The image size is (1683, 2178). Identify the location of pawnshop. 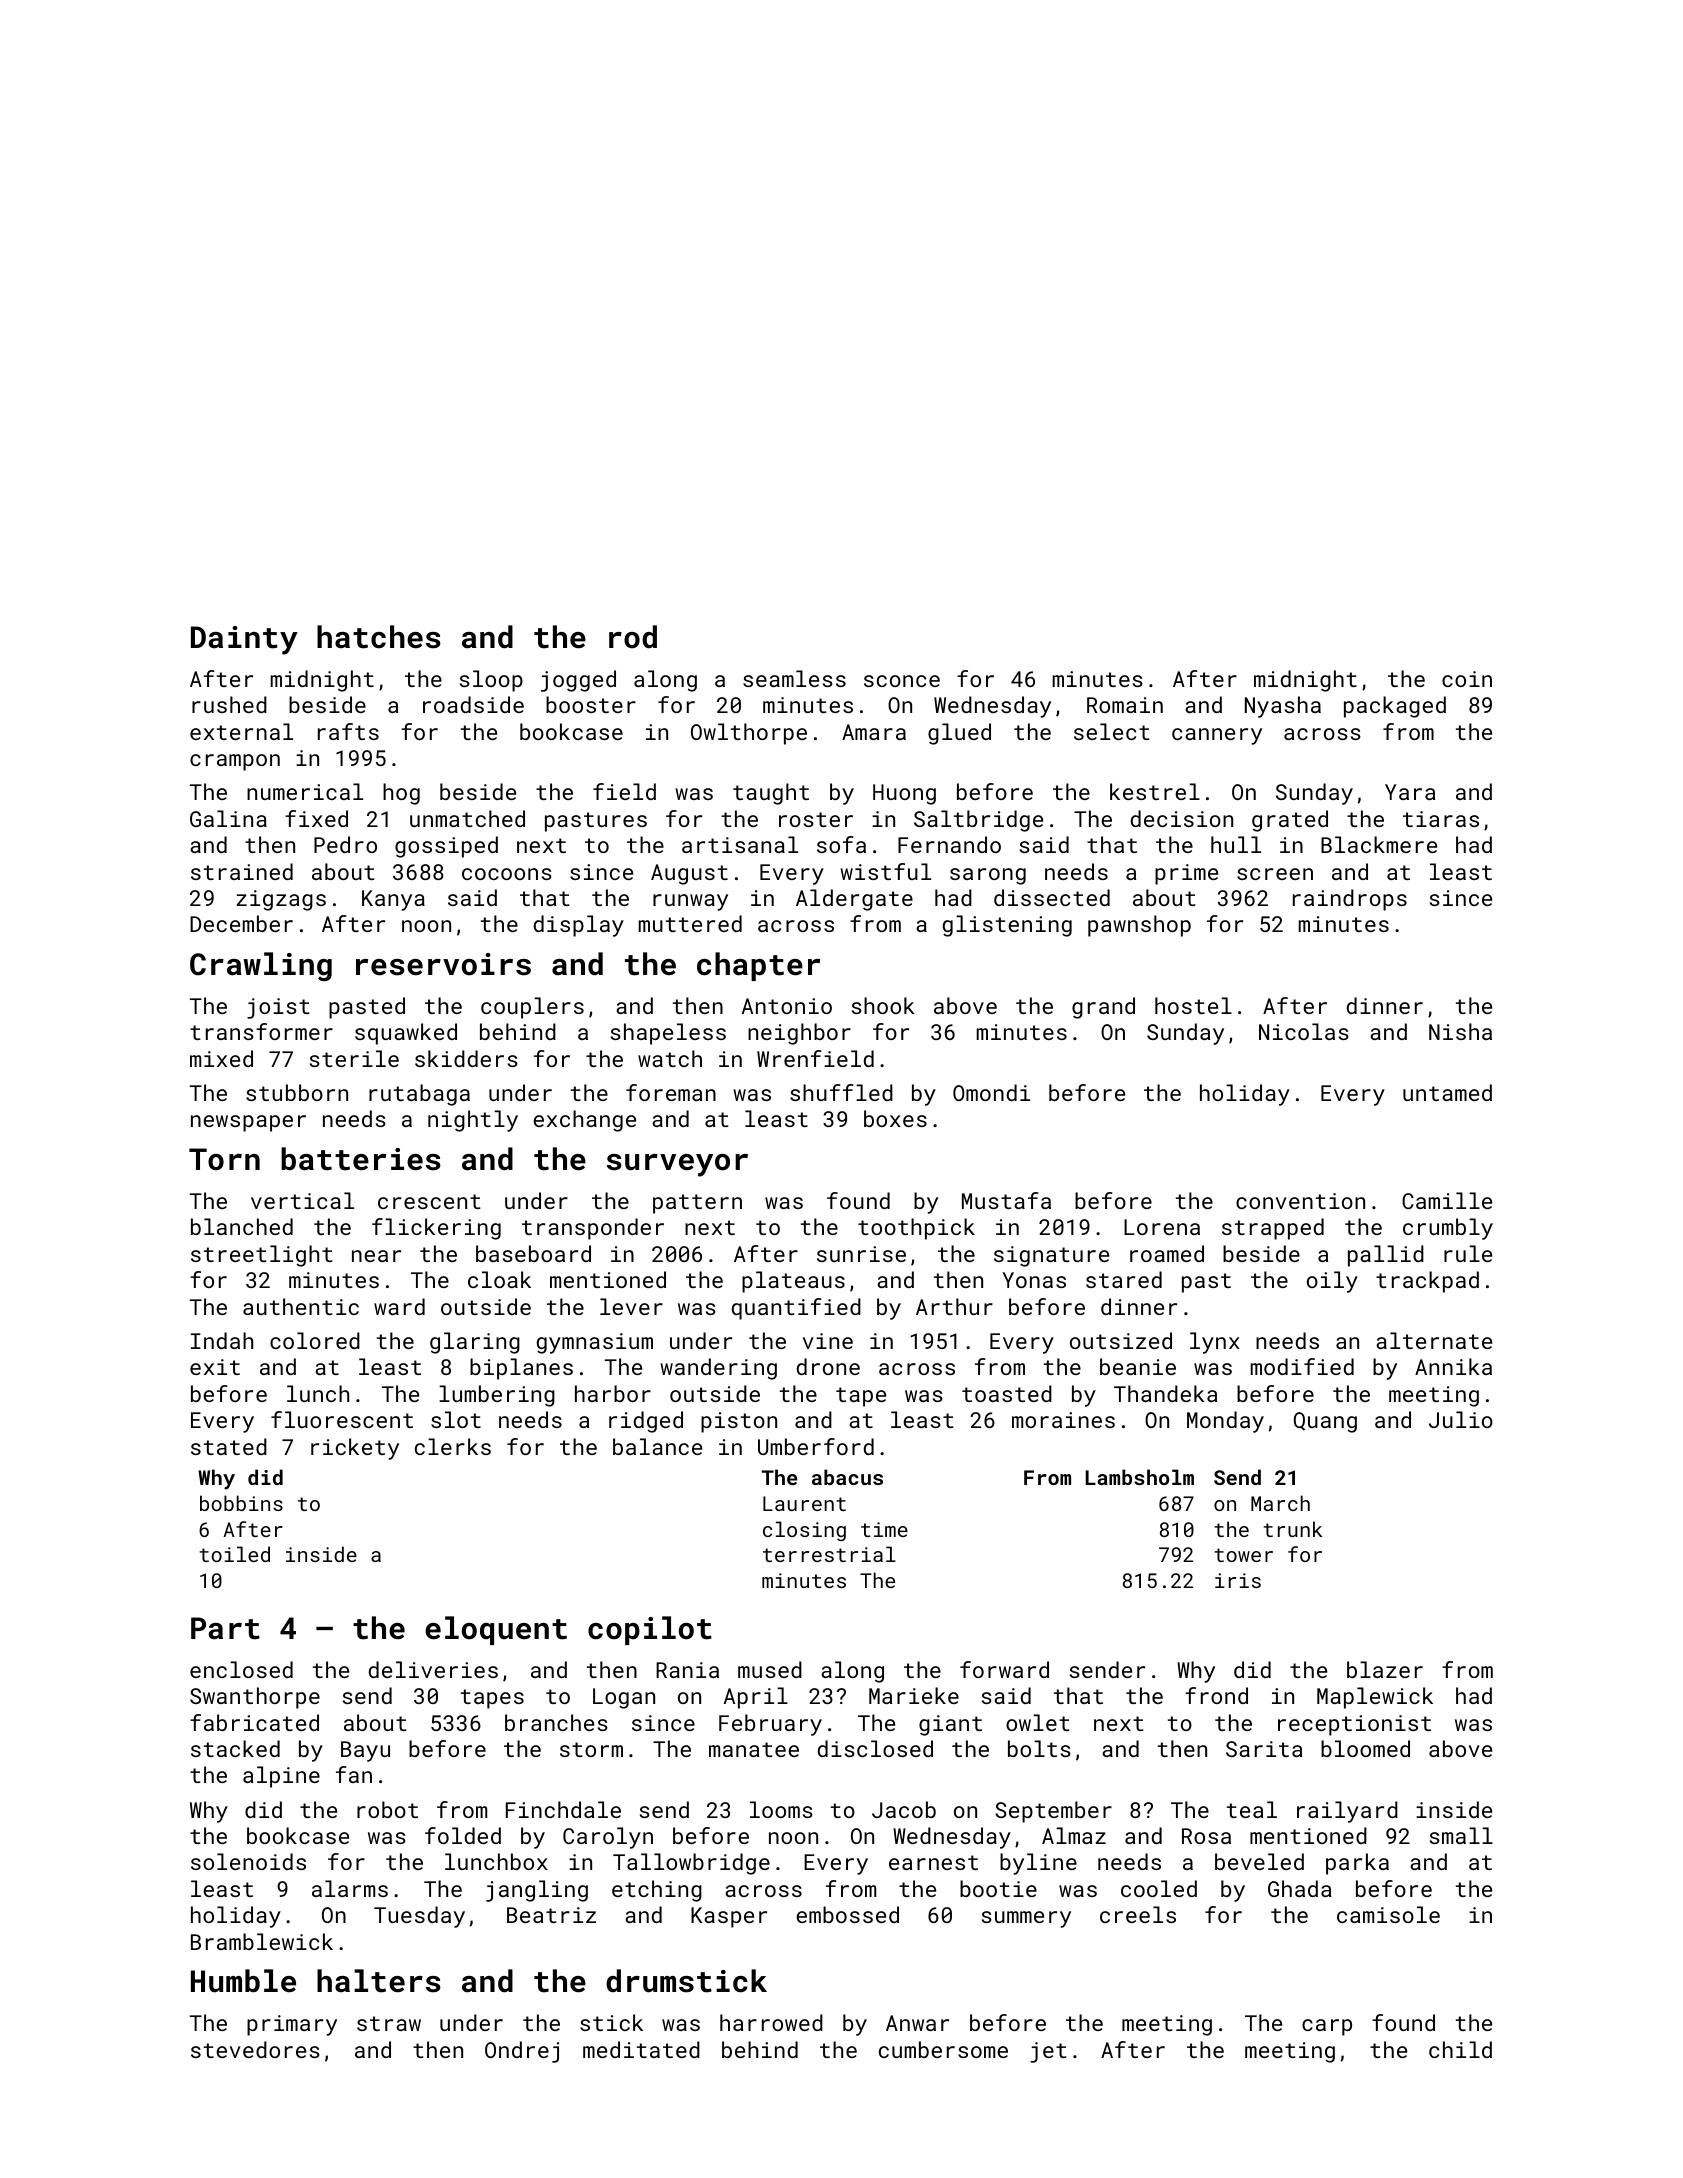
(1139, 926).
